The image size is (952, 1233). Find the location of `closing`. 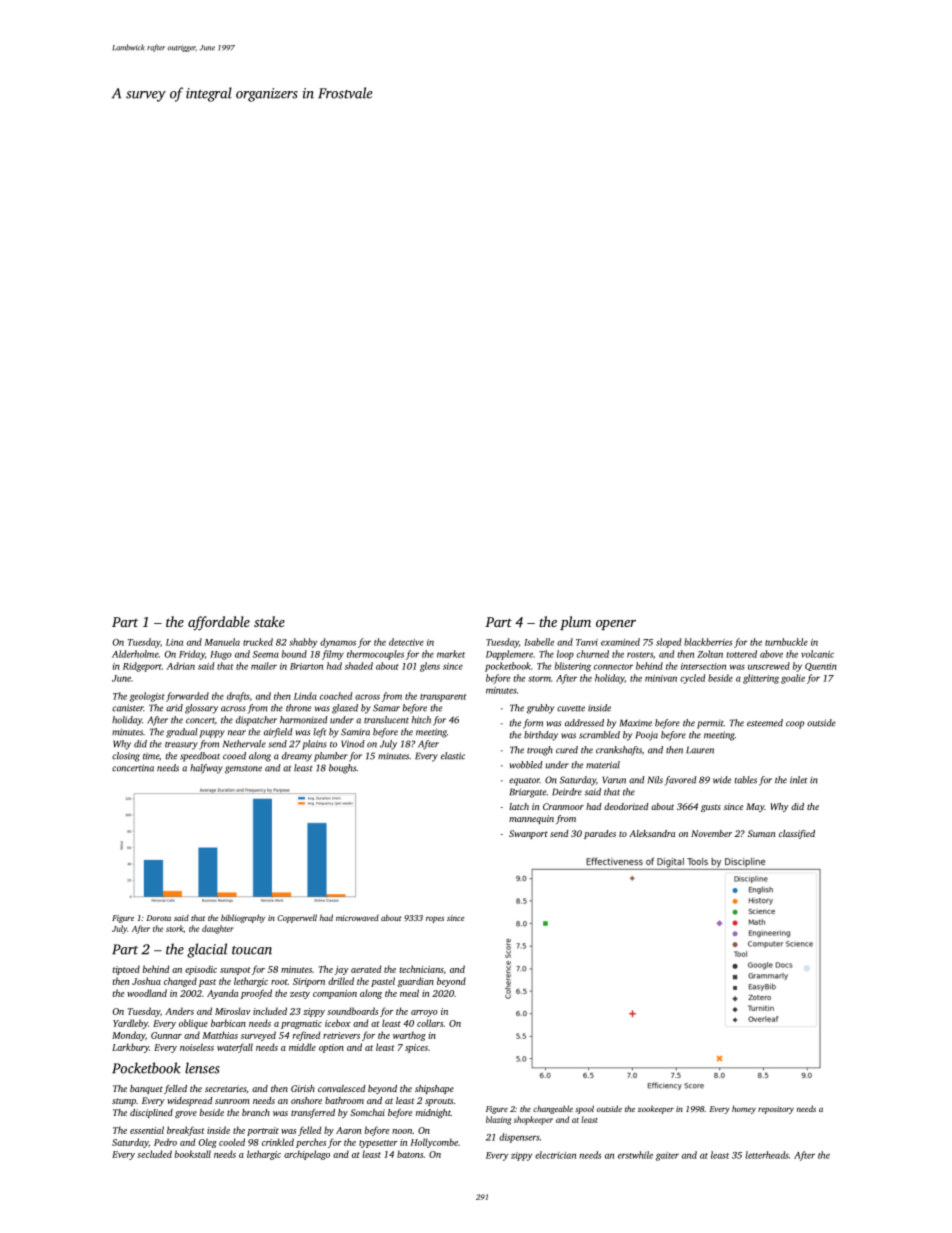

closing is located at coordinates (126, 757).
